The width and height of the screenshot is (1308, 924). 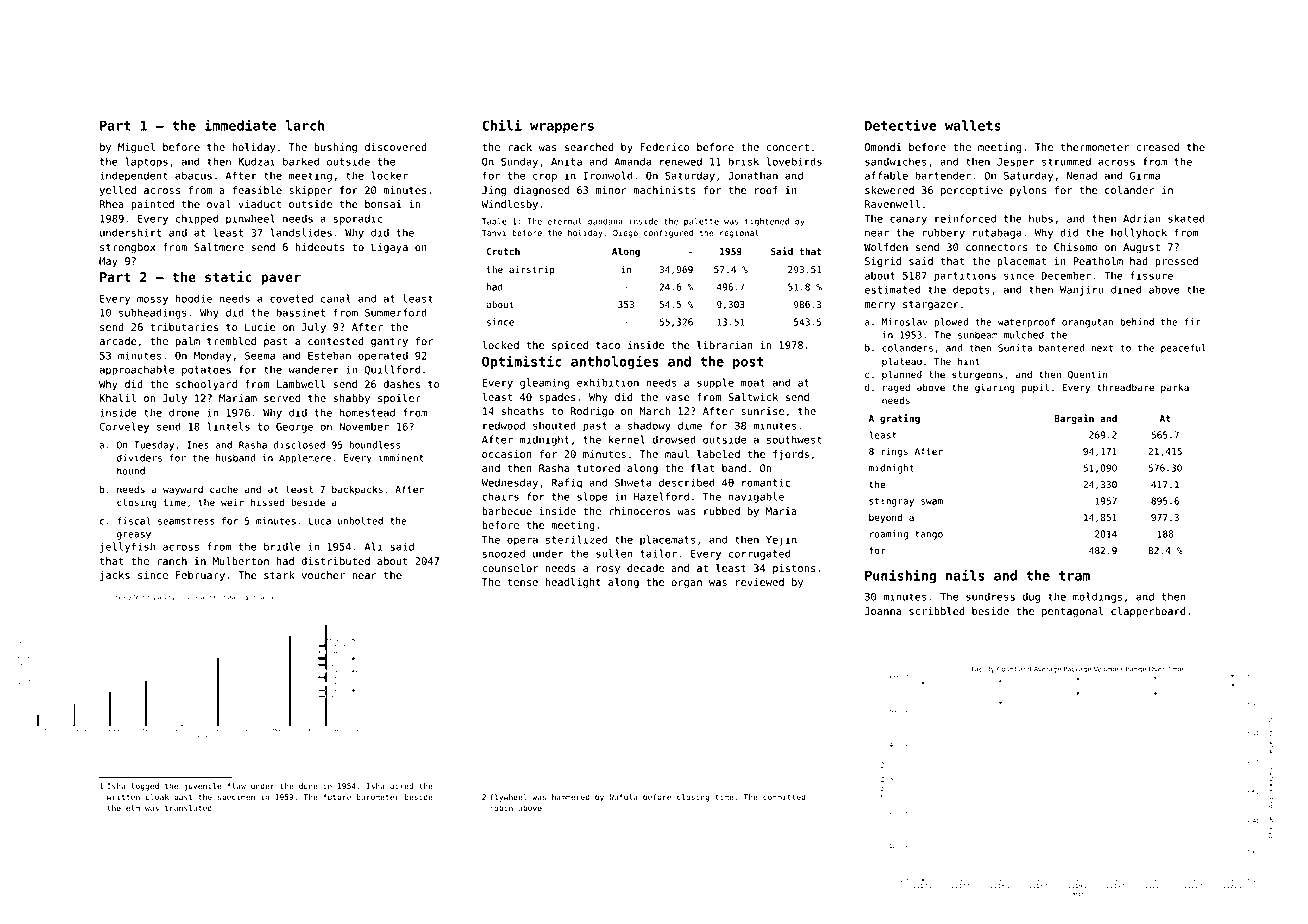 What do you see at coordinates (725, 345) in the screenshot?
I see `librarian` at bounding box center [725, 345].
